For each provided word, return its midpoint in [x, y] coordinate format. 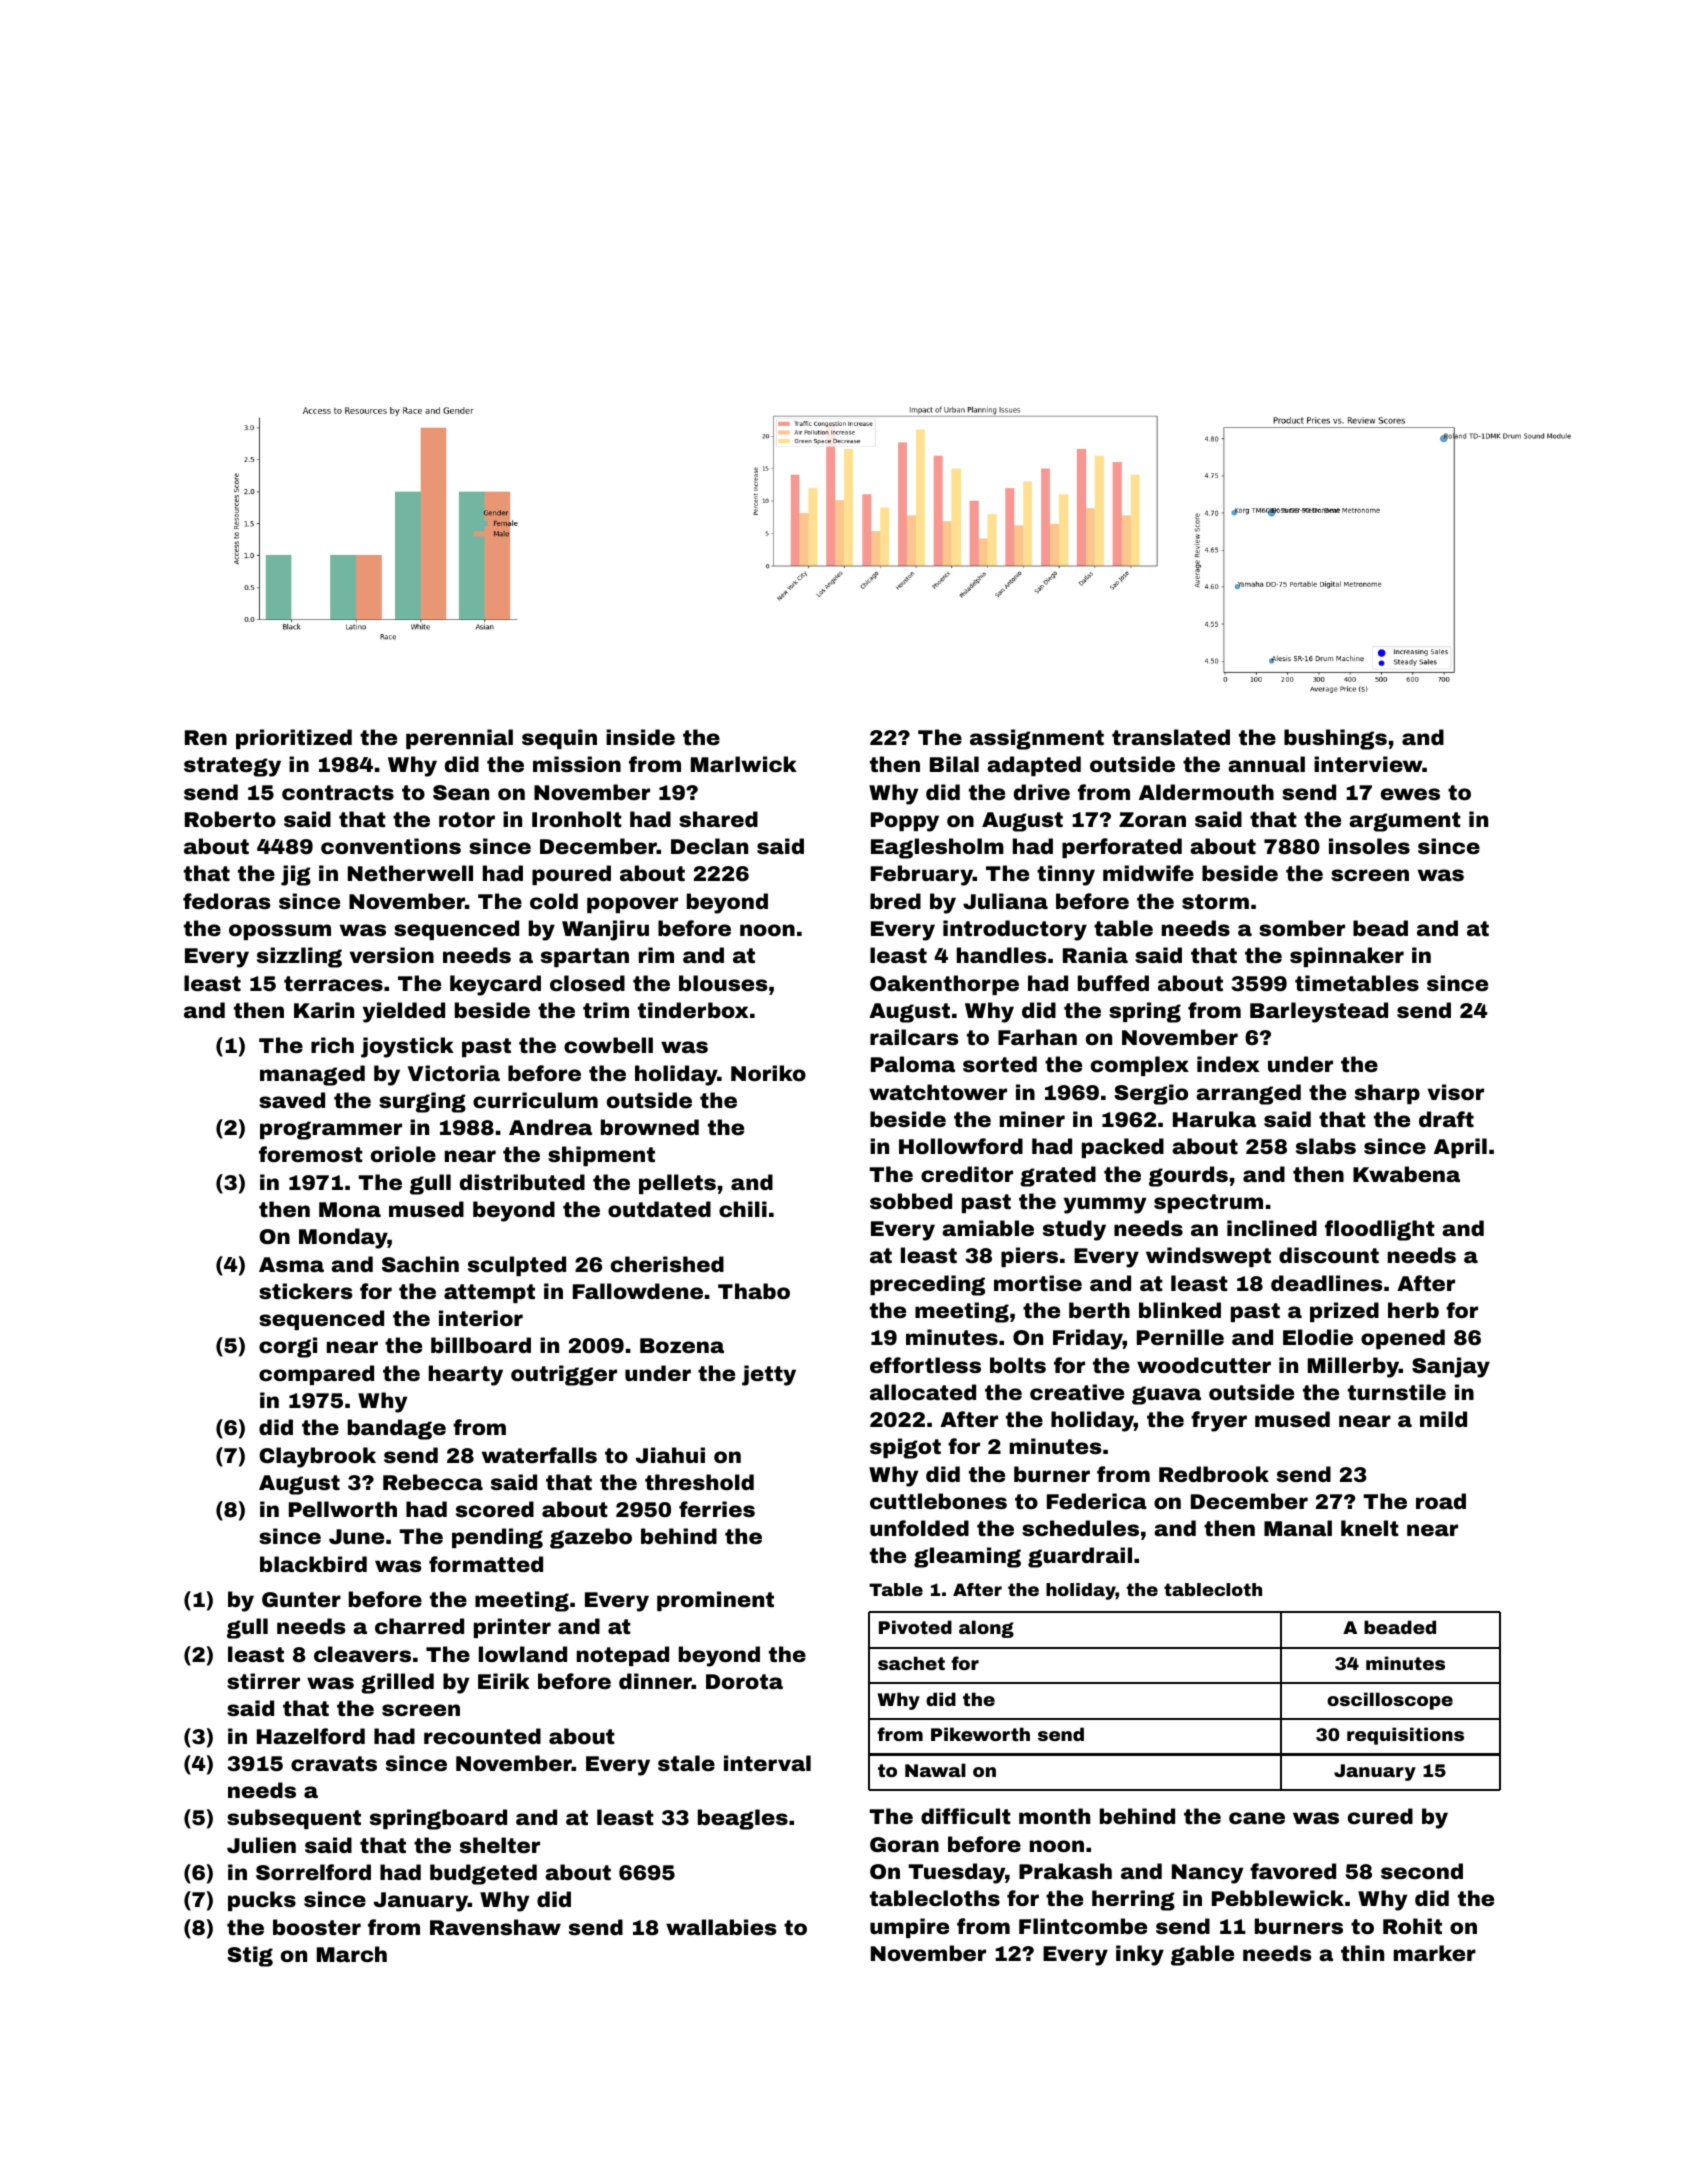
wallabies [721, 1927]
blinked [1180, 1310]
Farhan [1037, 1037]
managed [312, 1075]
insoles [1369, 846]
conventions [391, 846]
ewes [1410, 794]
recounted [482, 1736]
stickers [306, 1291]
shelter [500, 1845]
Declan [709, 846]
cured [1380, 1816]
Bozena [682, 1345]
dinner [655, 1681]
